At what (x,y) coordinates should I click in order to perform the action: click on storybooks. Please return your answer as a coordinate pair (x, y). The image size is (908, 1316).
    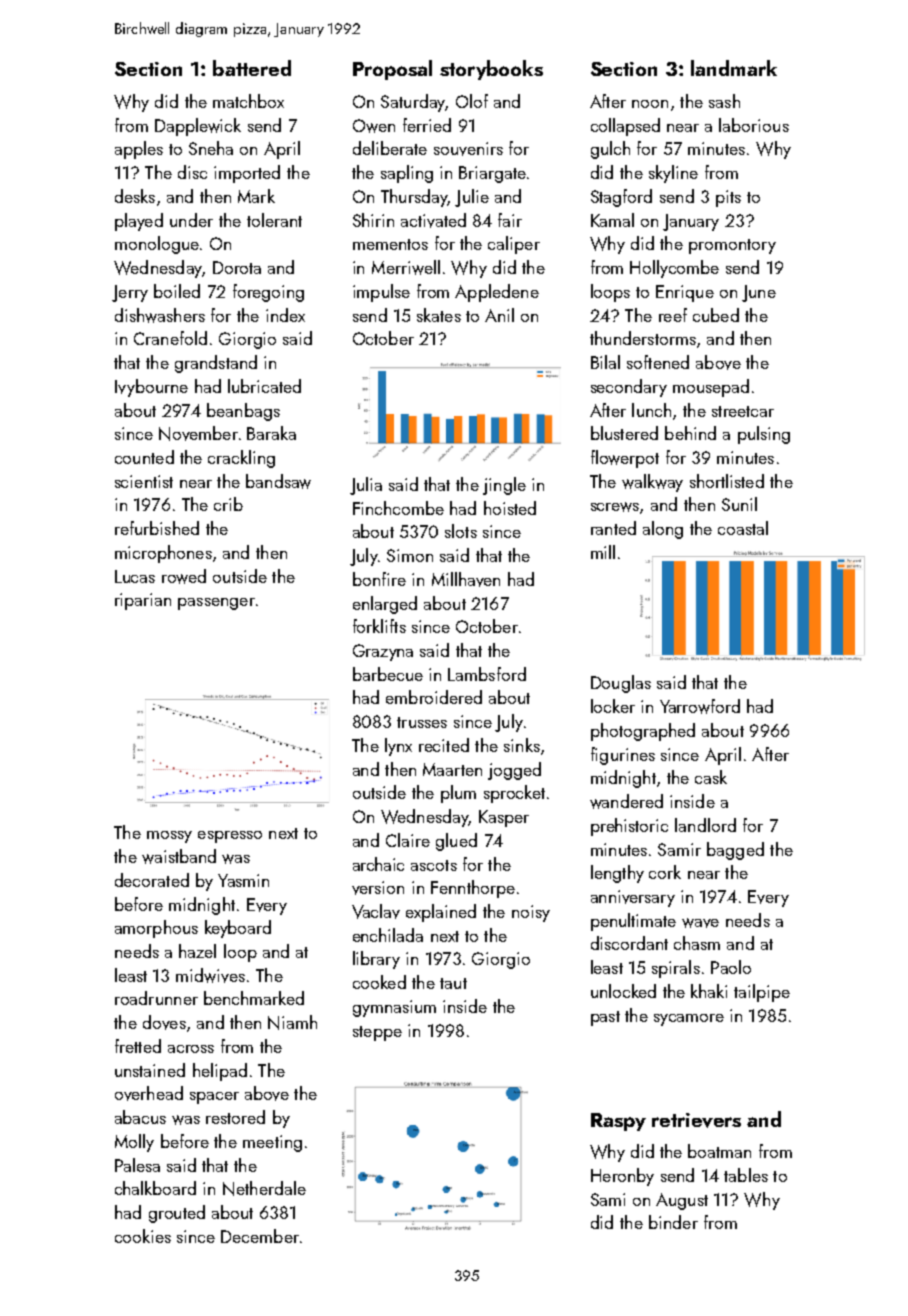
    Looking at the image, I should click on (491, 70).
